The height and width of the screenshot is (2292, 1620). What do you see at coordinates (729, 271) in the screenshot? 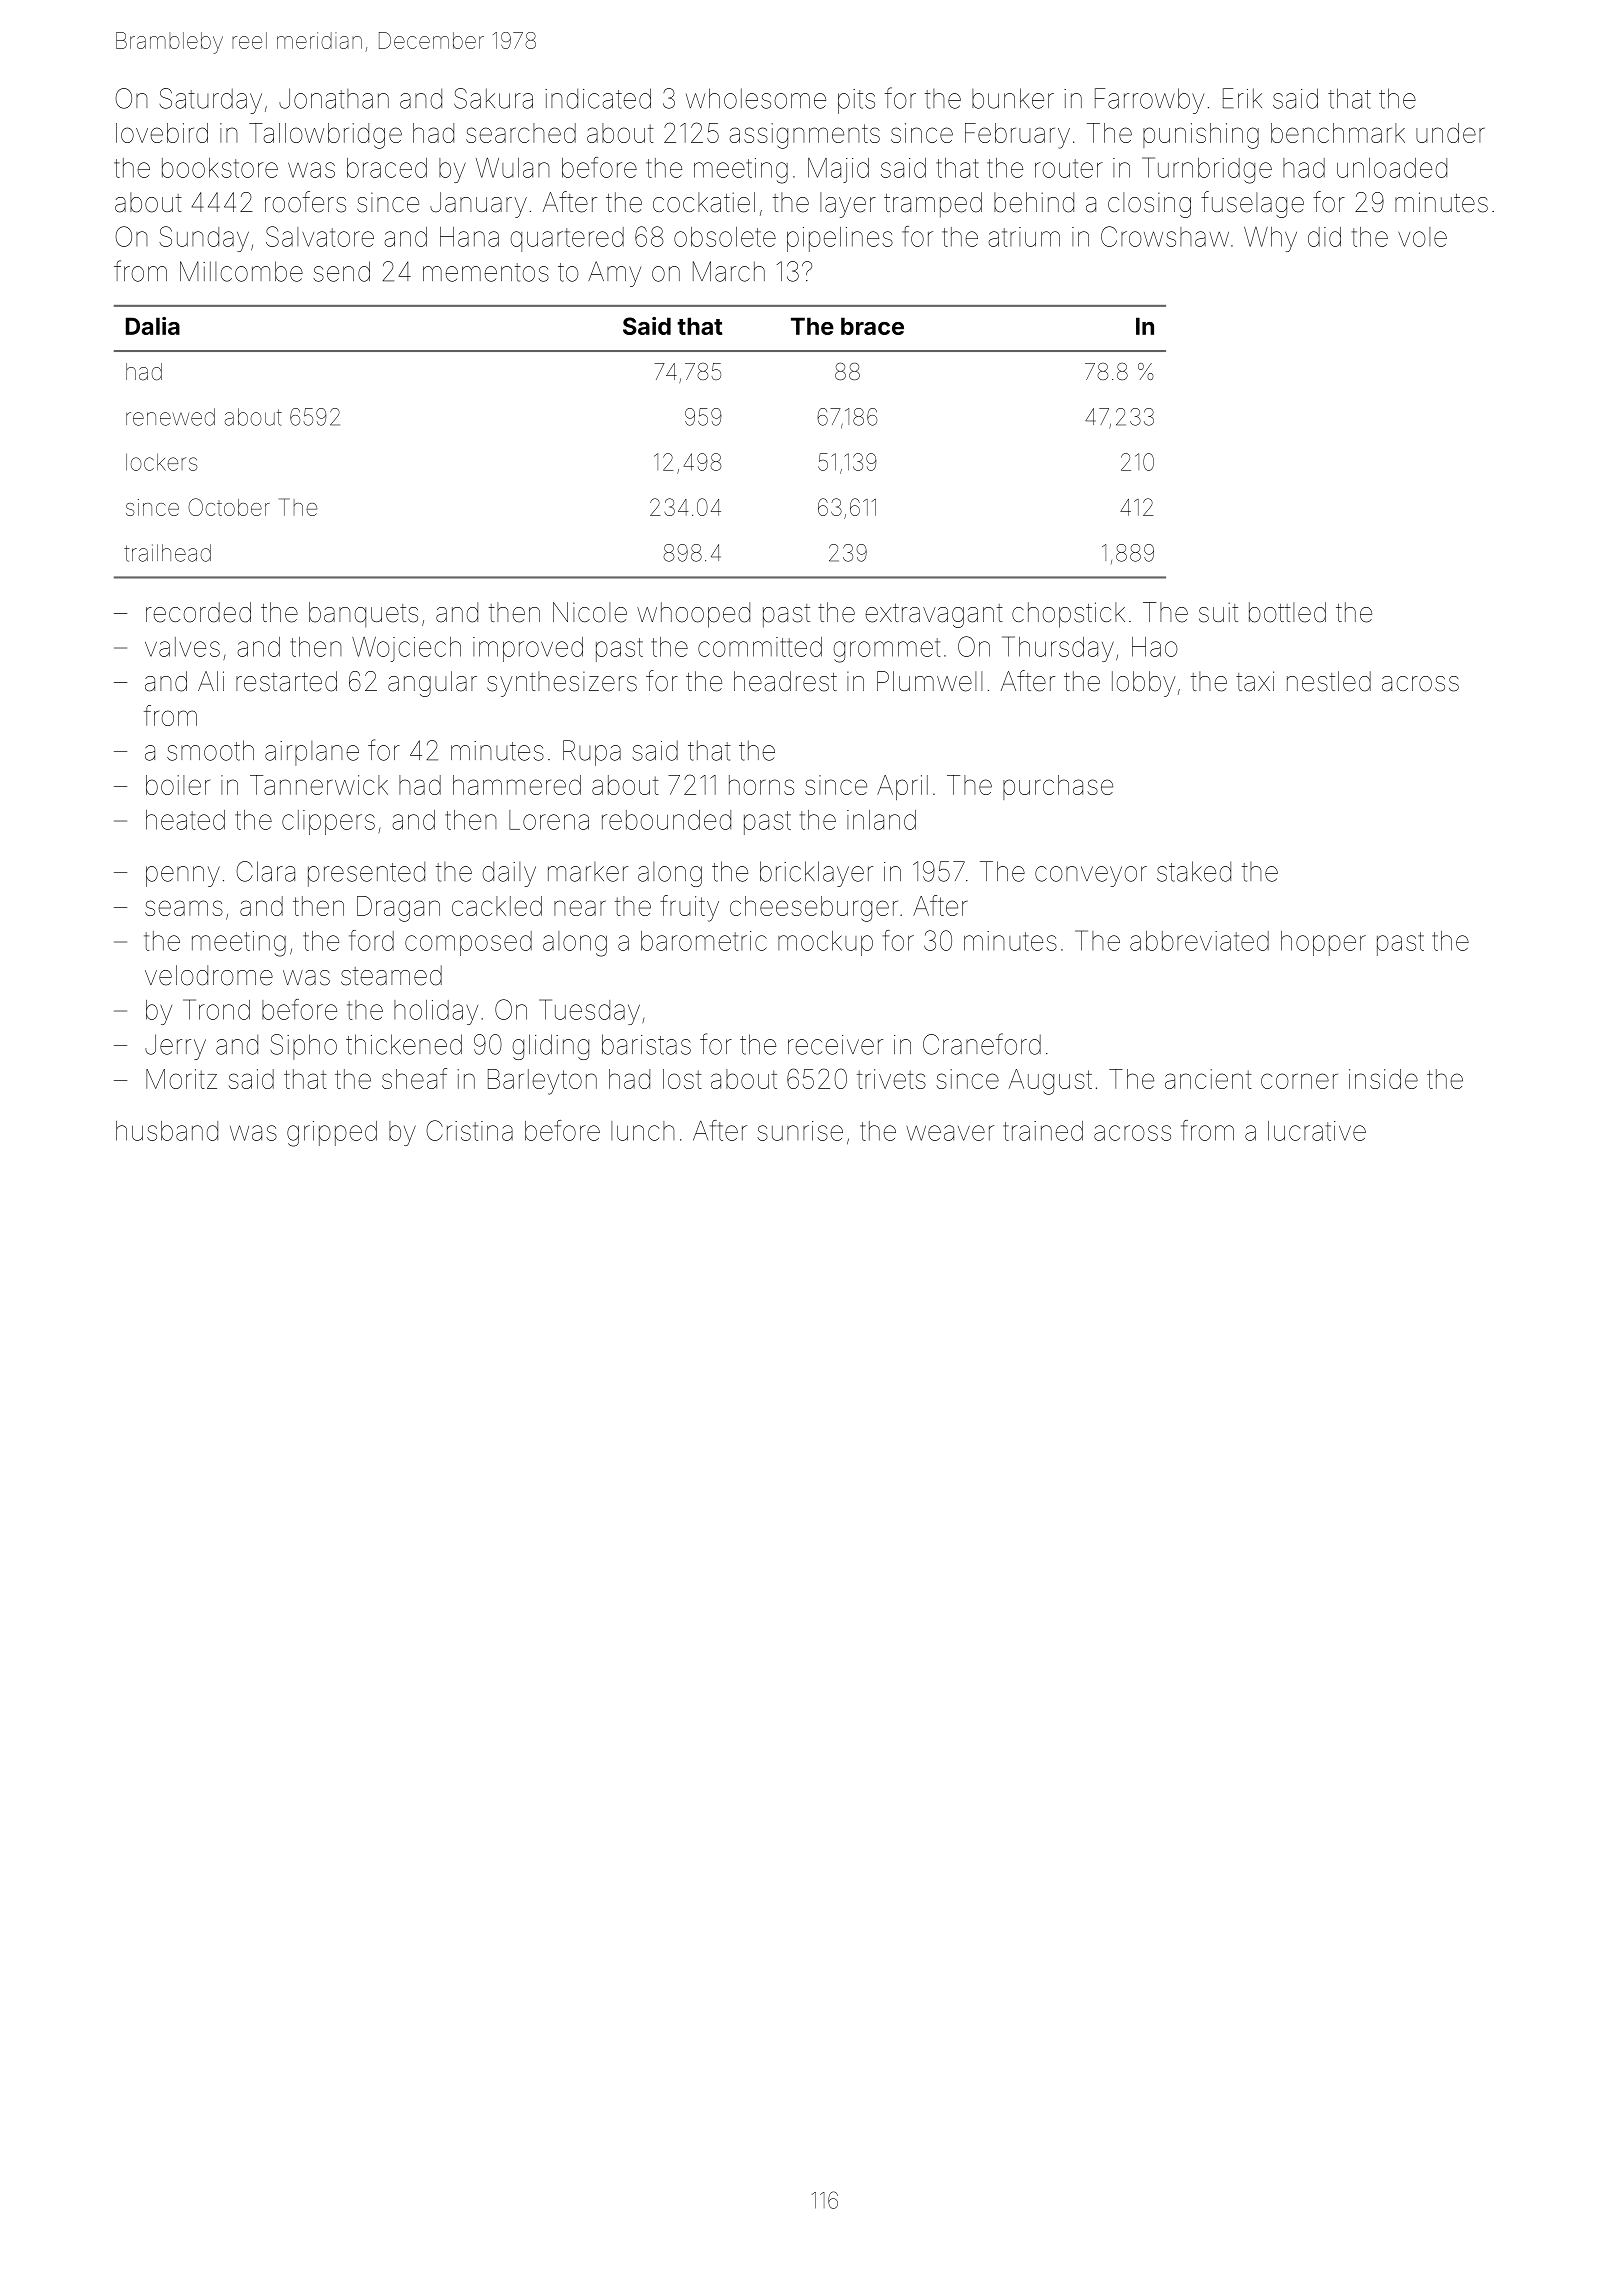
I see `March` at bounding box center [729, 271].
